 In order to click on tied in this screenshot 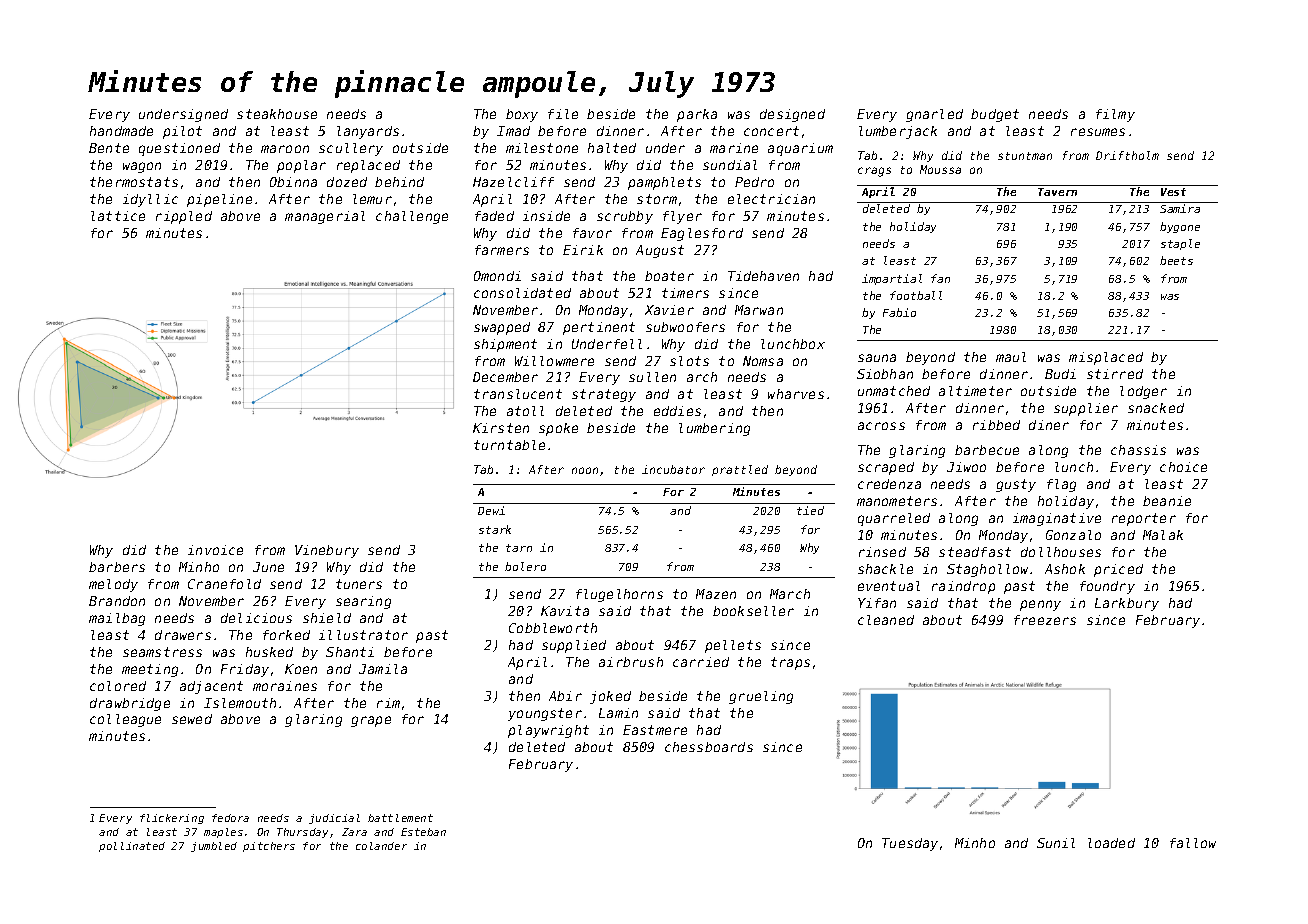, I will do `click(810, 510)`.
